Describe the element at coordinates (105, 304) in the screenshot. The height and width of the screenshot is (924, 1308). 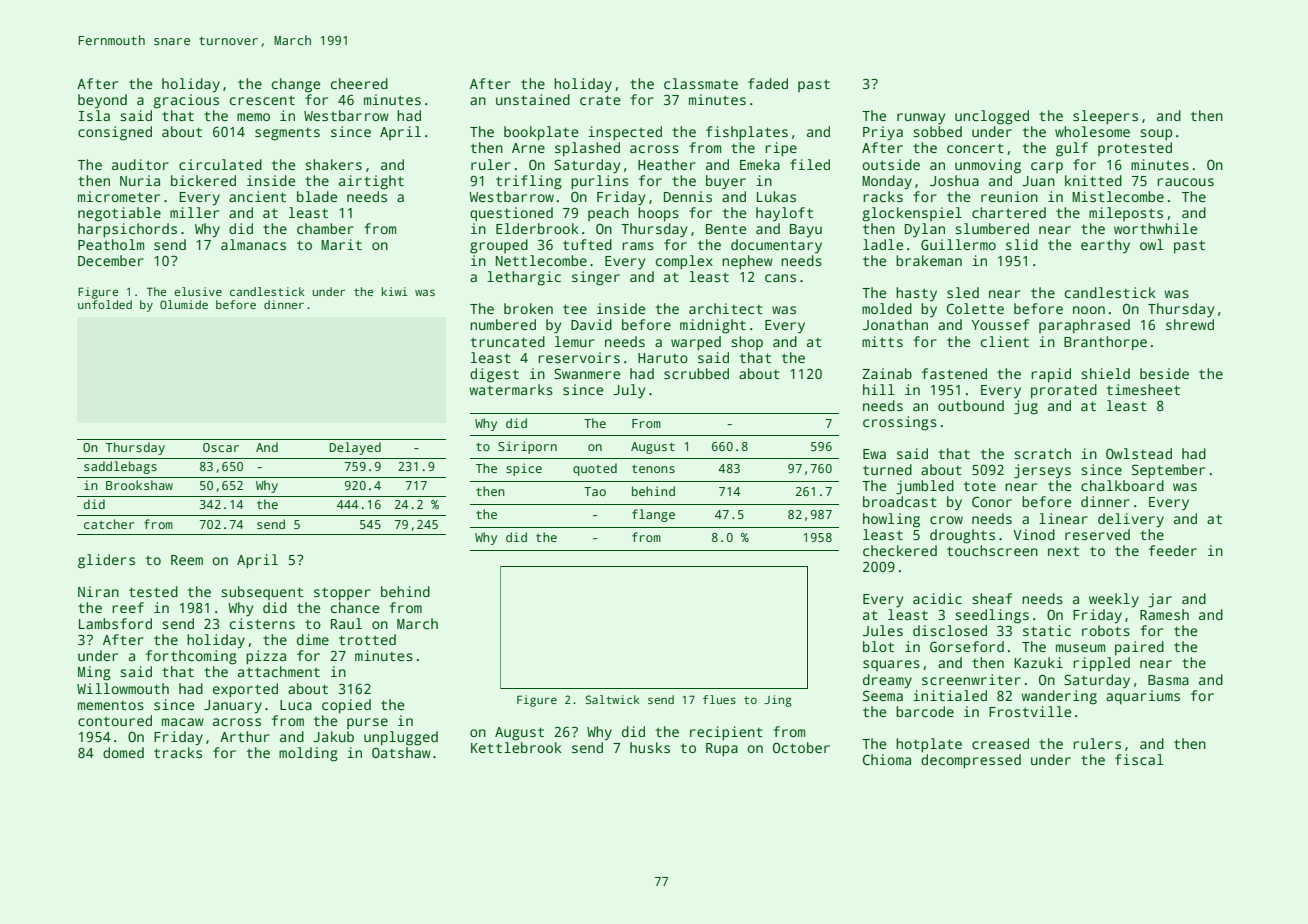
I see `unfolded` at that location.
